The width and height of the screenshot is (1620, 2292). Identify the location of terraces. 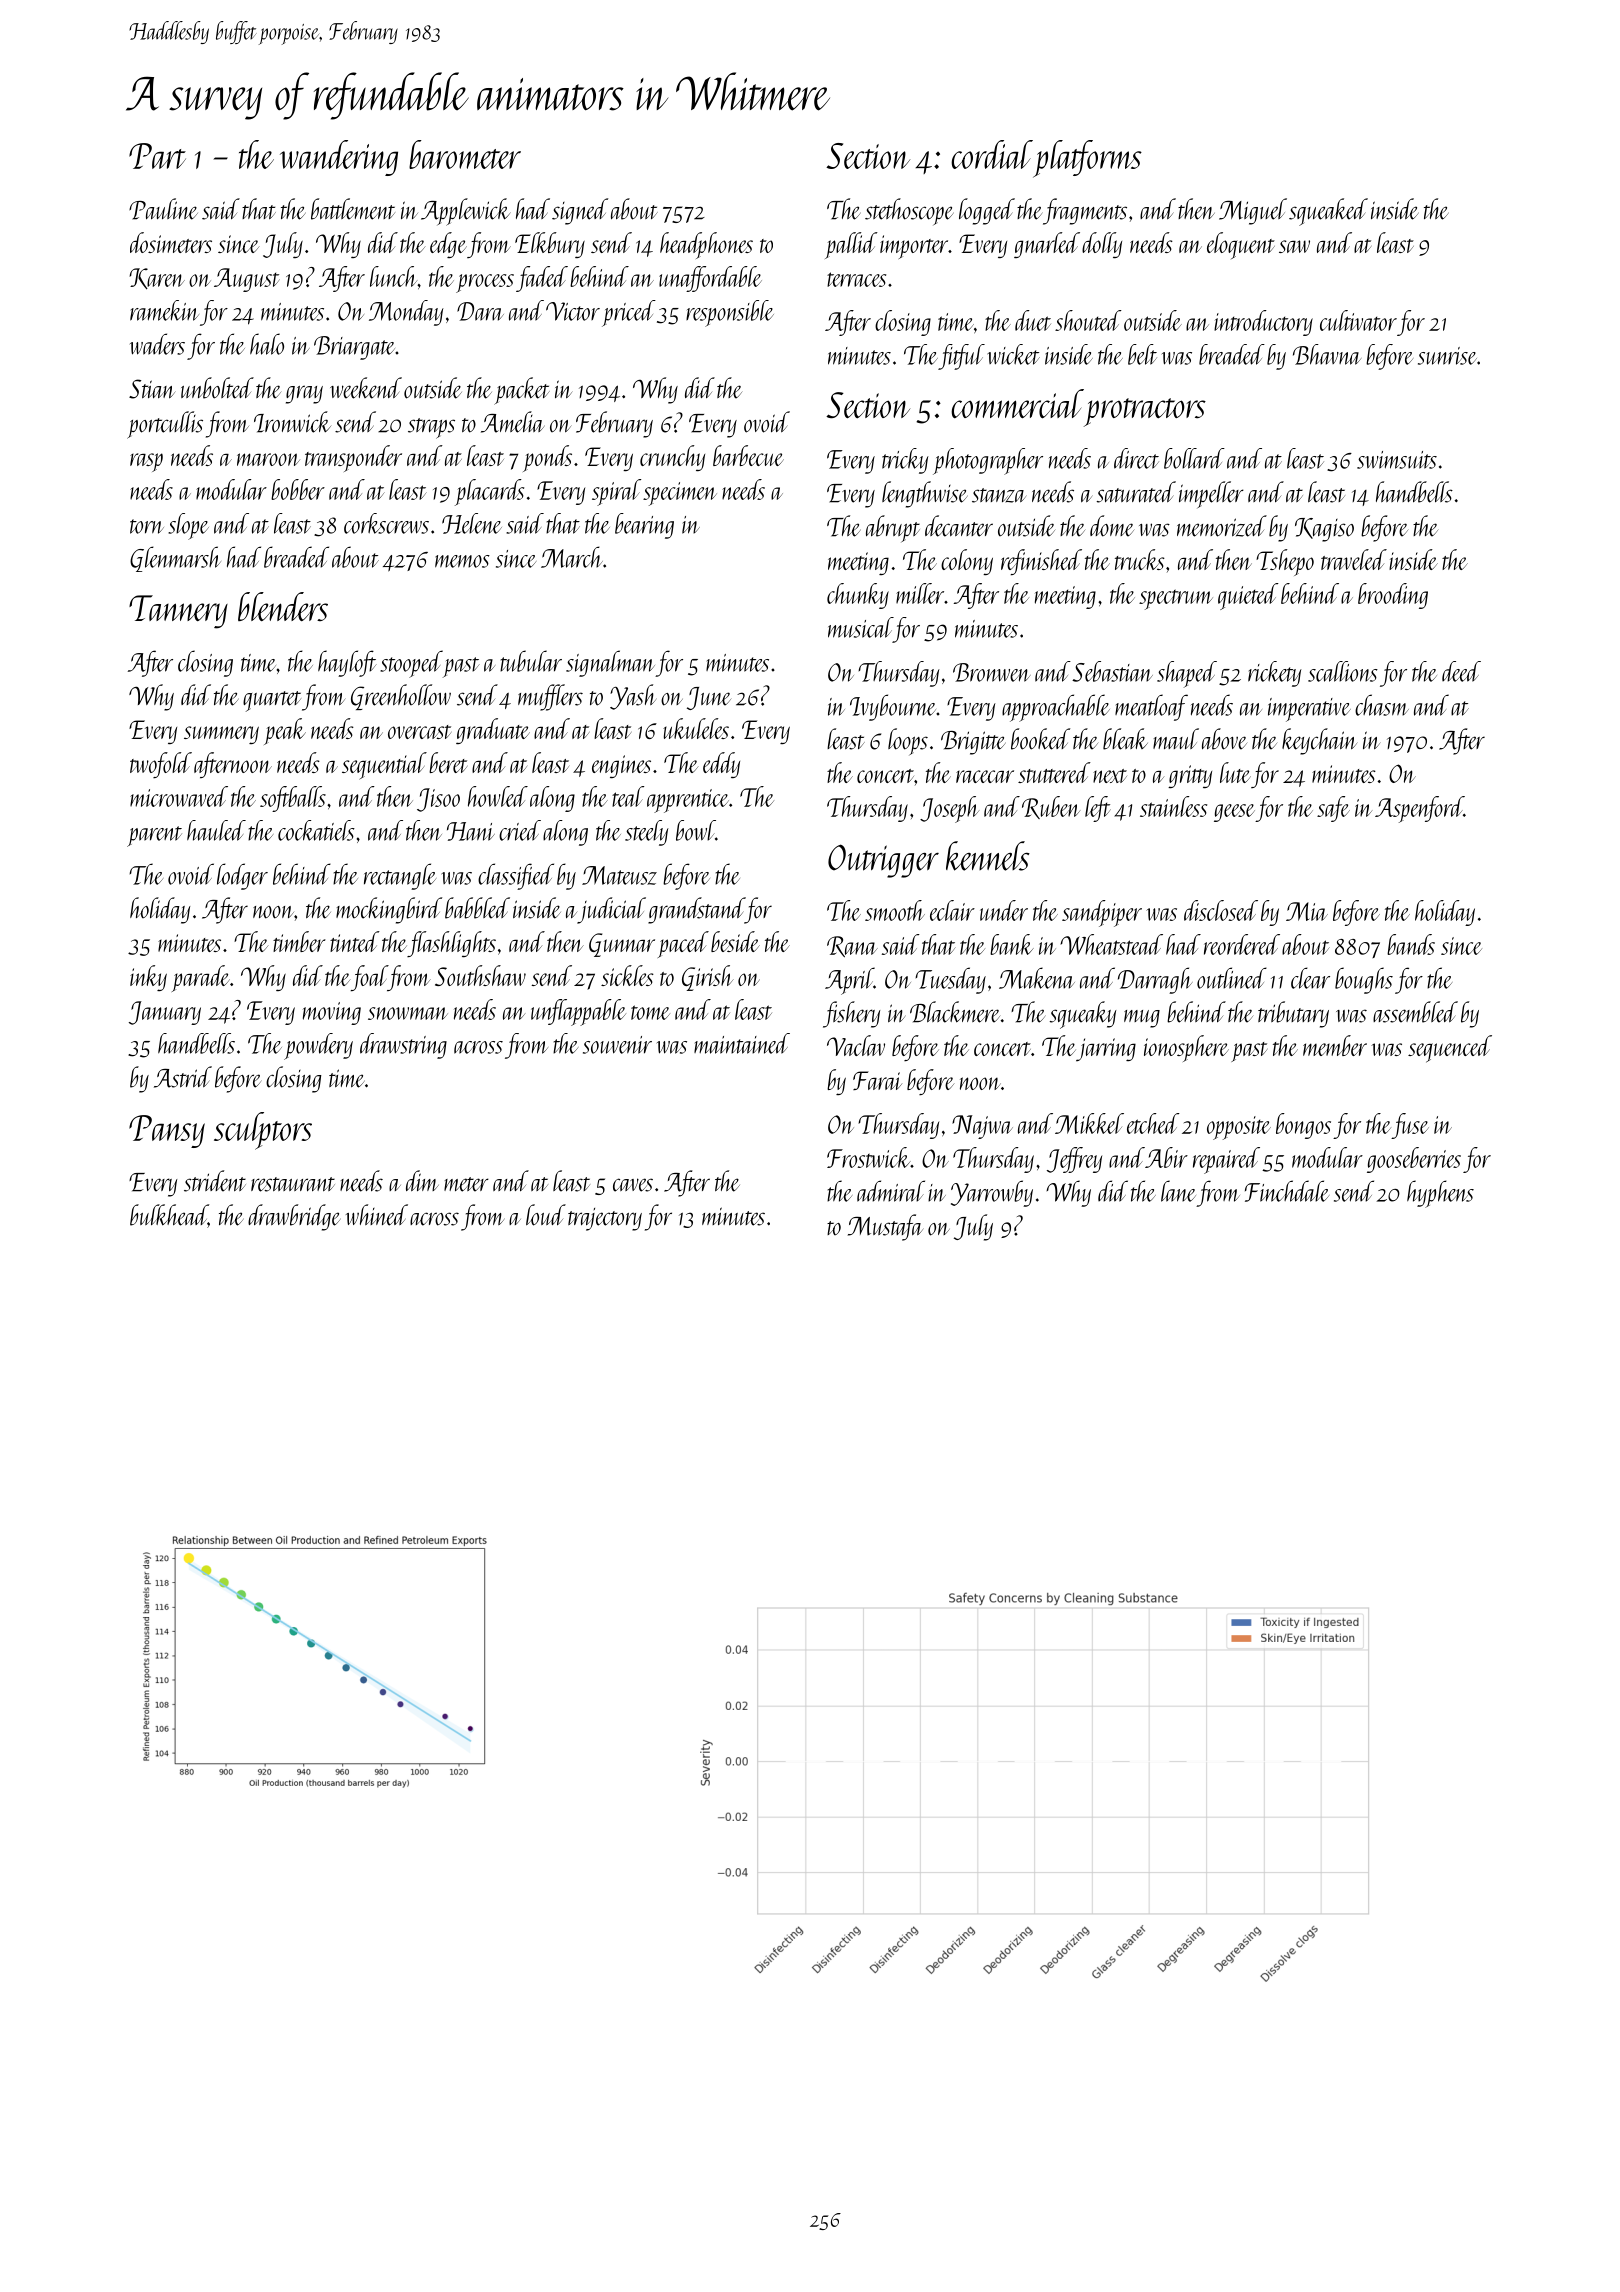
(856, 279).
